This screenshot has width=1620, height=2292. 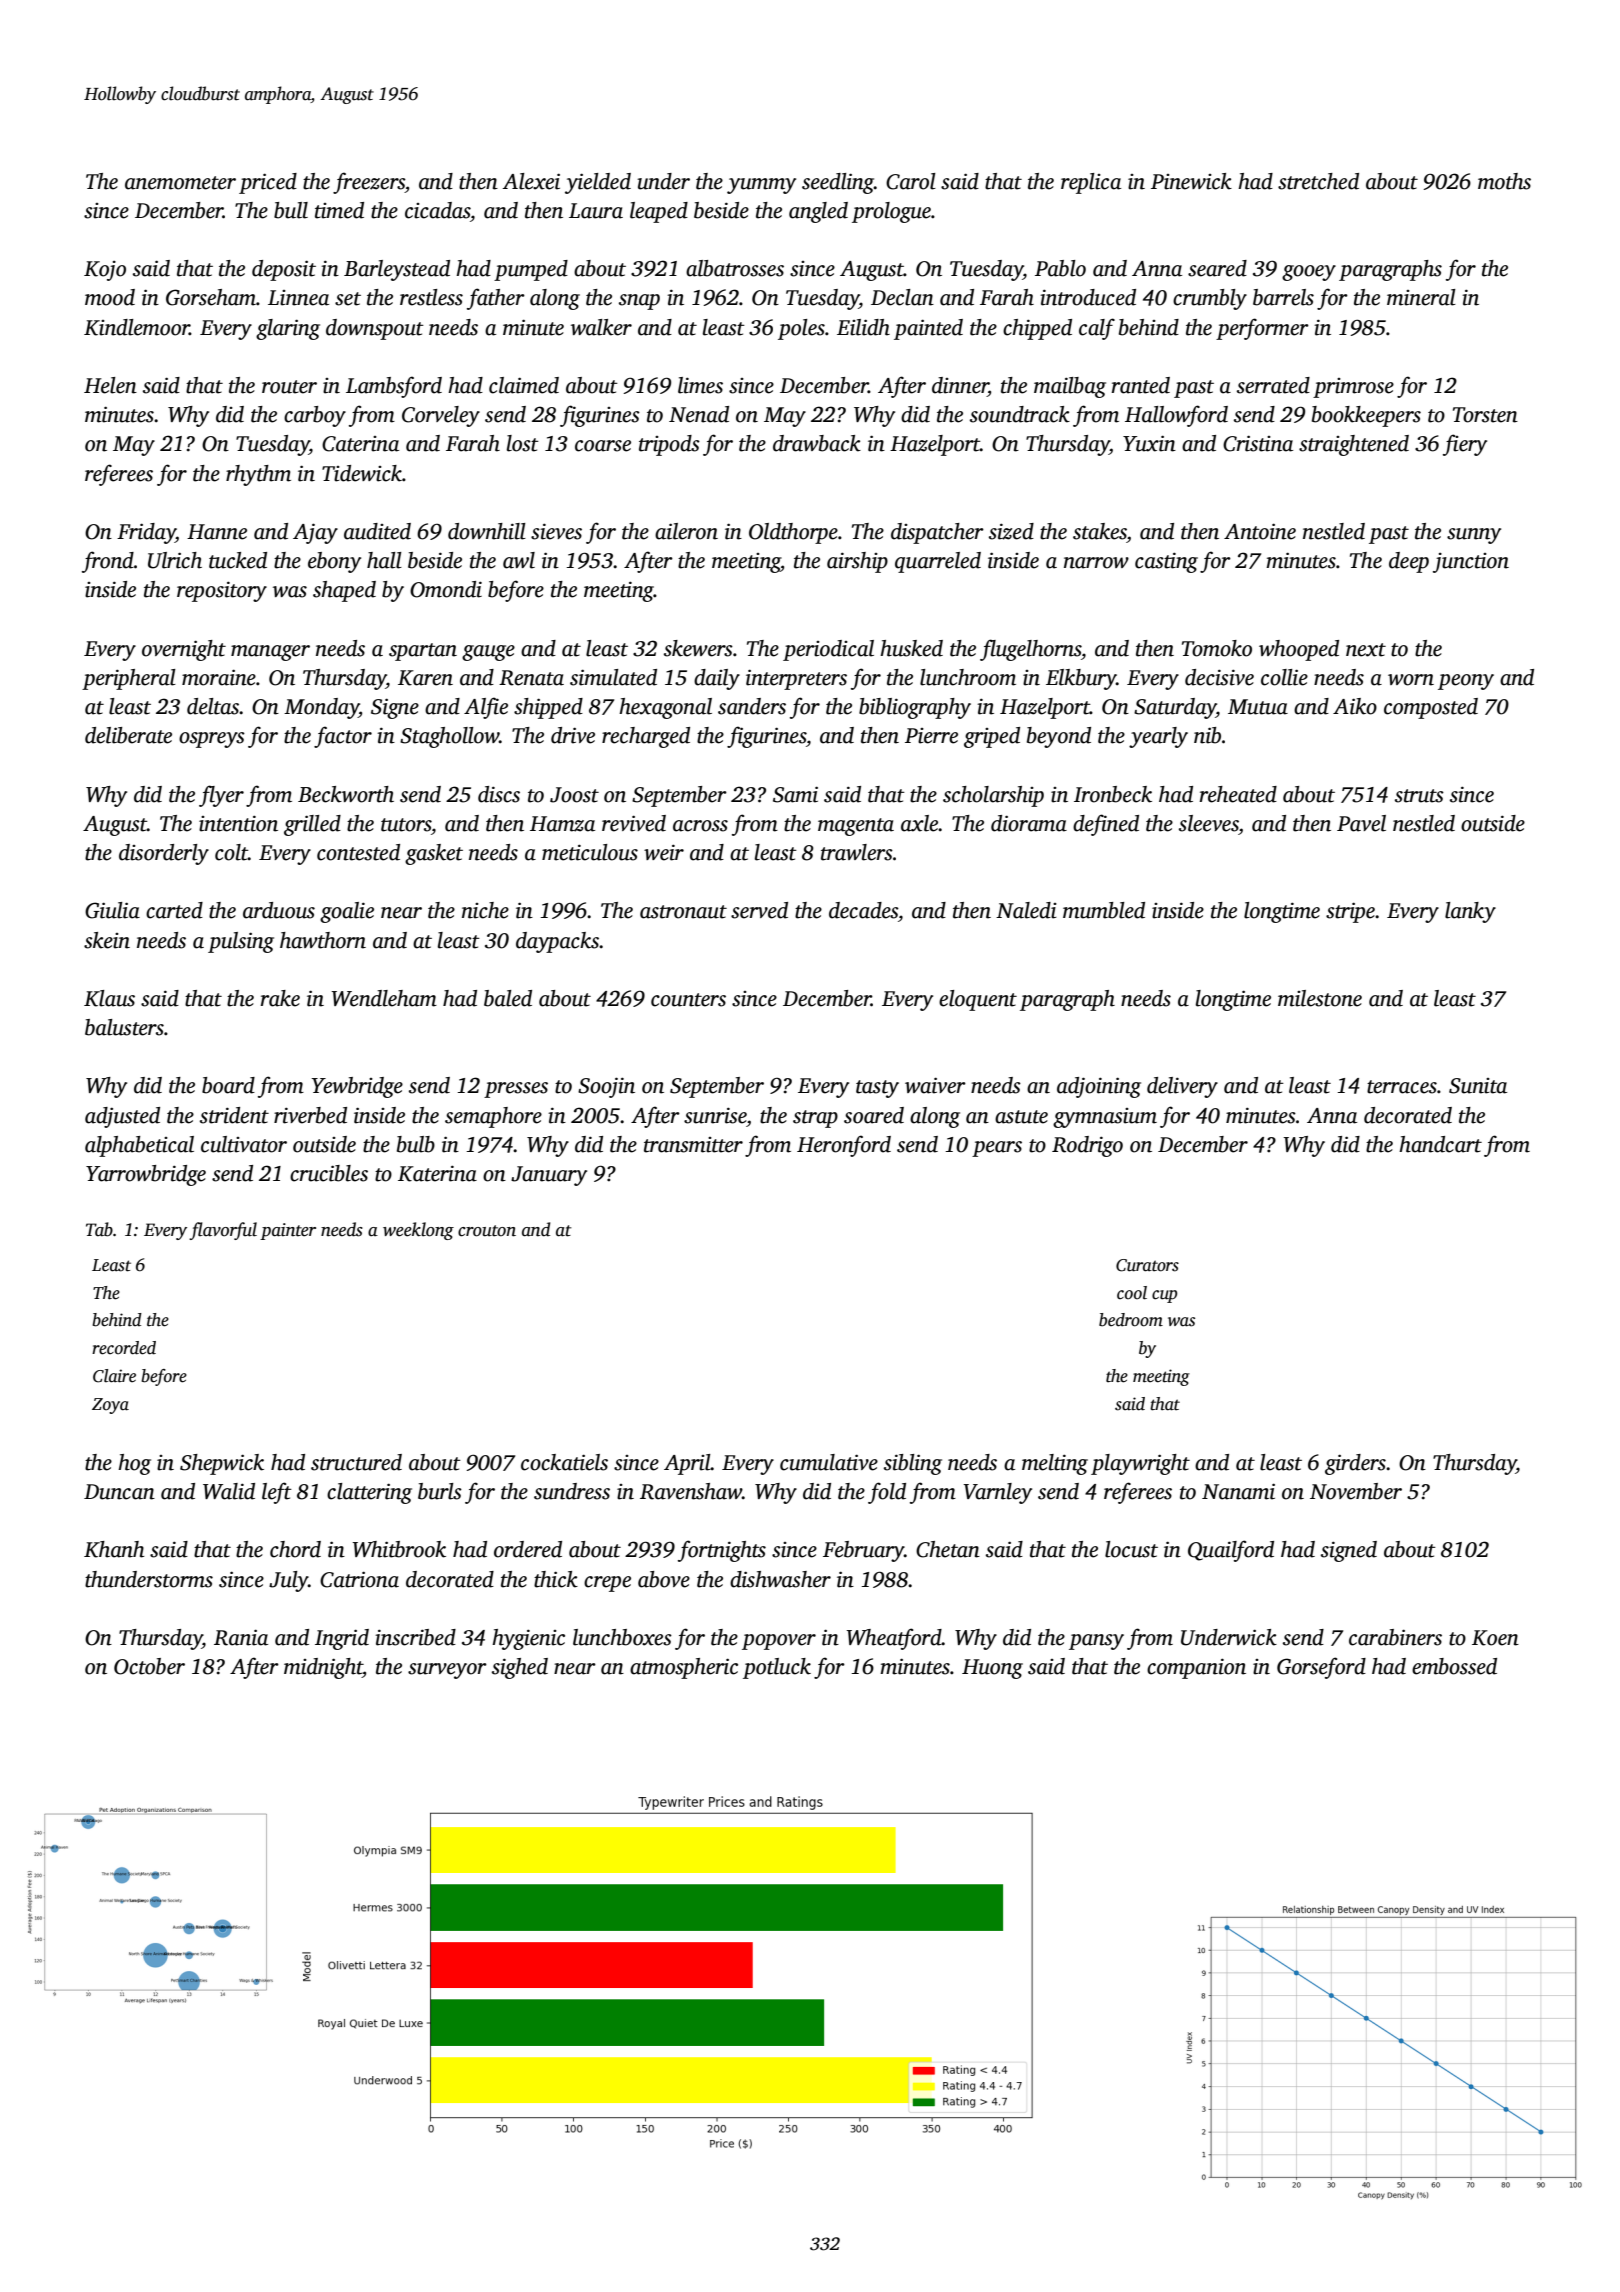 I want to click on flugelhorns, so click(x=1030, y=650).
